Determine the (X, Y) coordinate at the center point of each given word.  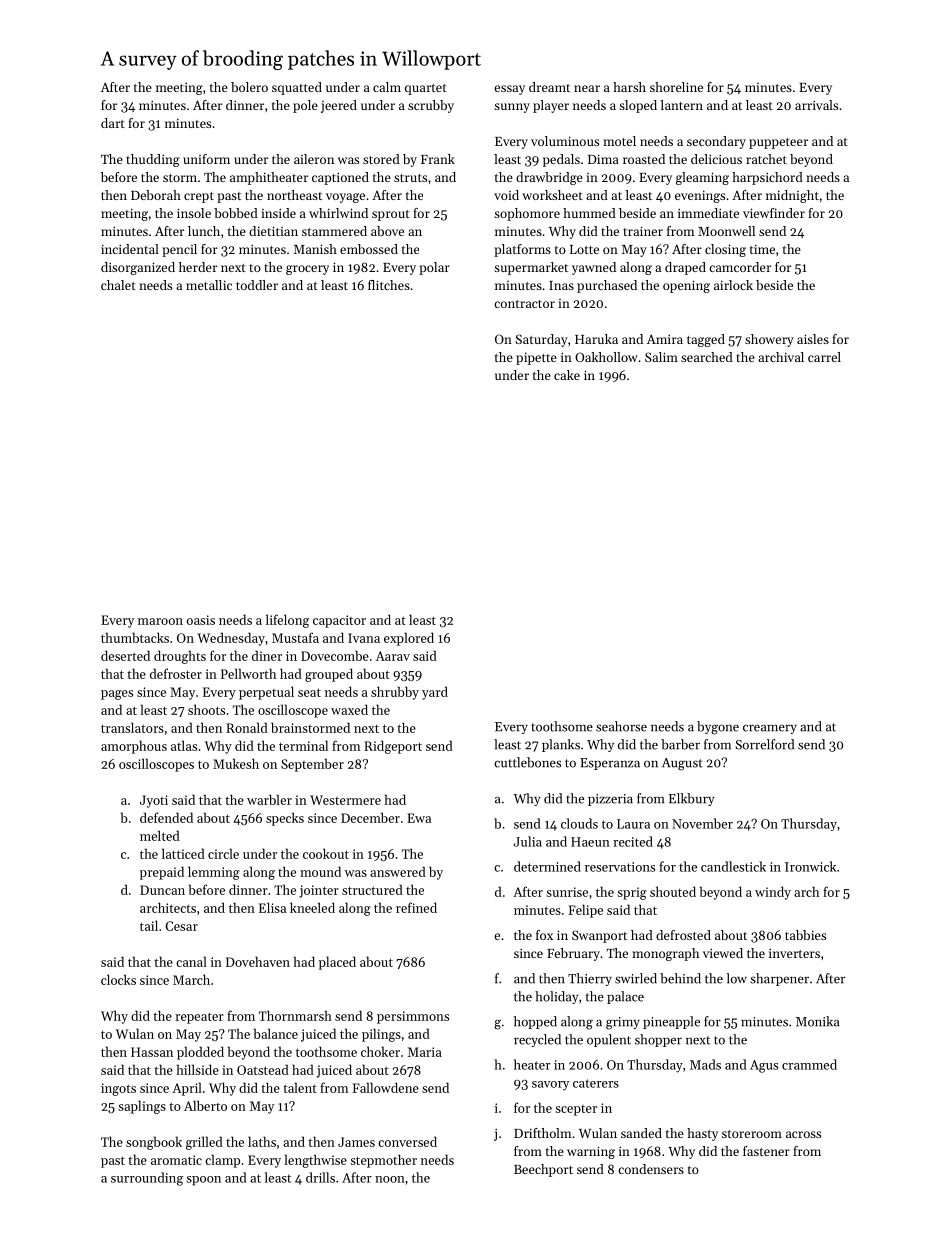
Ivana (364, 638)
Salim (661, 357)
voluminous (565, 141)
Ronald (247, 727)
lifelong (287, 621)
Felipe (585, 911)
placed (337, 963)
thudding (153, 160)
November (702, 823)
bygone (718, 728)
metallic (209, 285)
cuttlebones (527, 762)
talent (300, 1087)
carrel (824, 357)
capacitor (339, 621)
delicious (716, 159)
